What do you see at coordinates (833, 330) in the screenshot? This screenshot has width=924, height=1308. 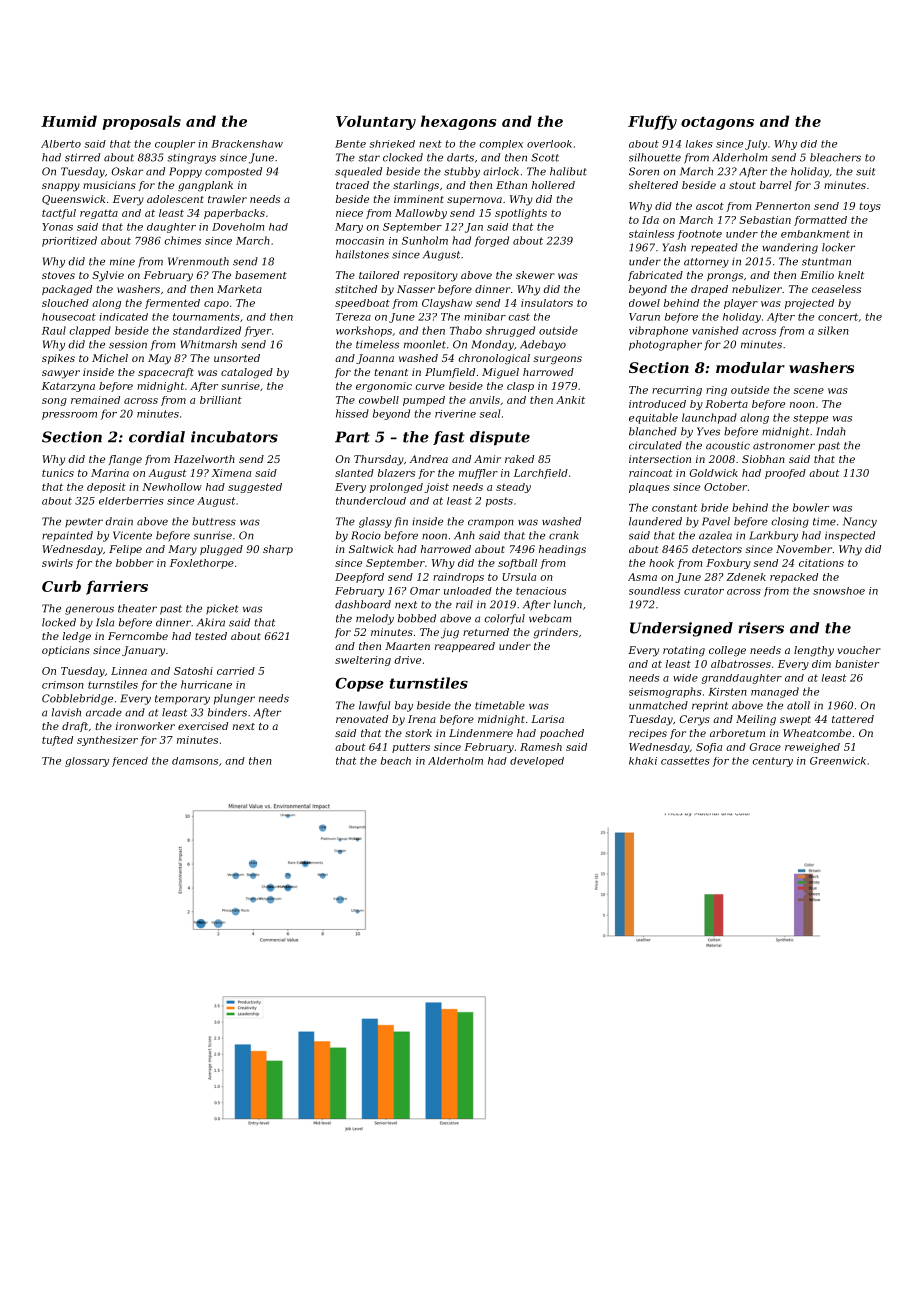 I see `silken` at bounding box center [833, 330].
